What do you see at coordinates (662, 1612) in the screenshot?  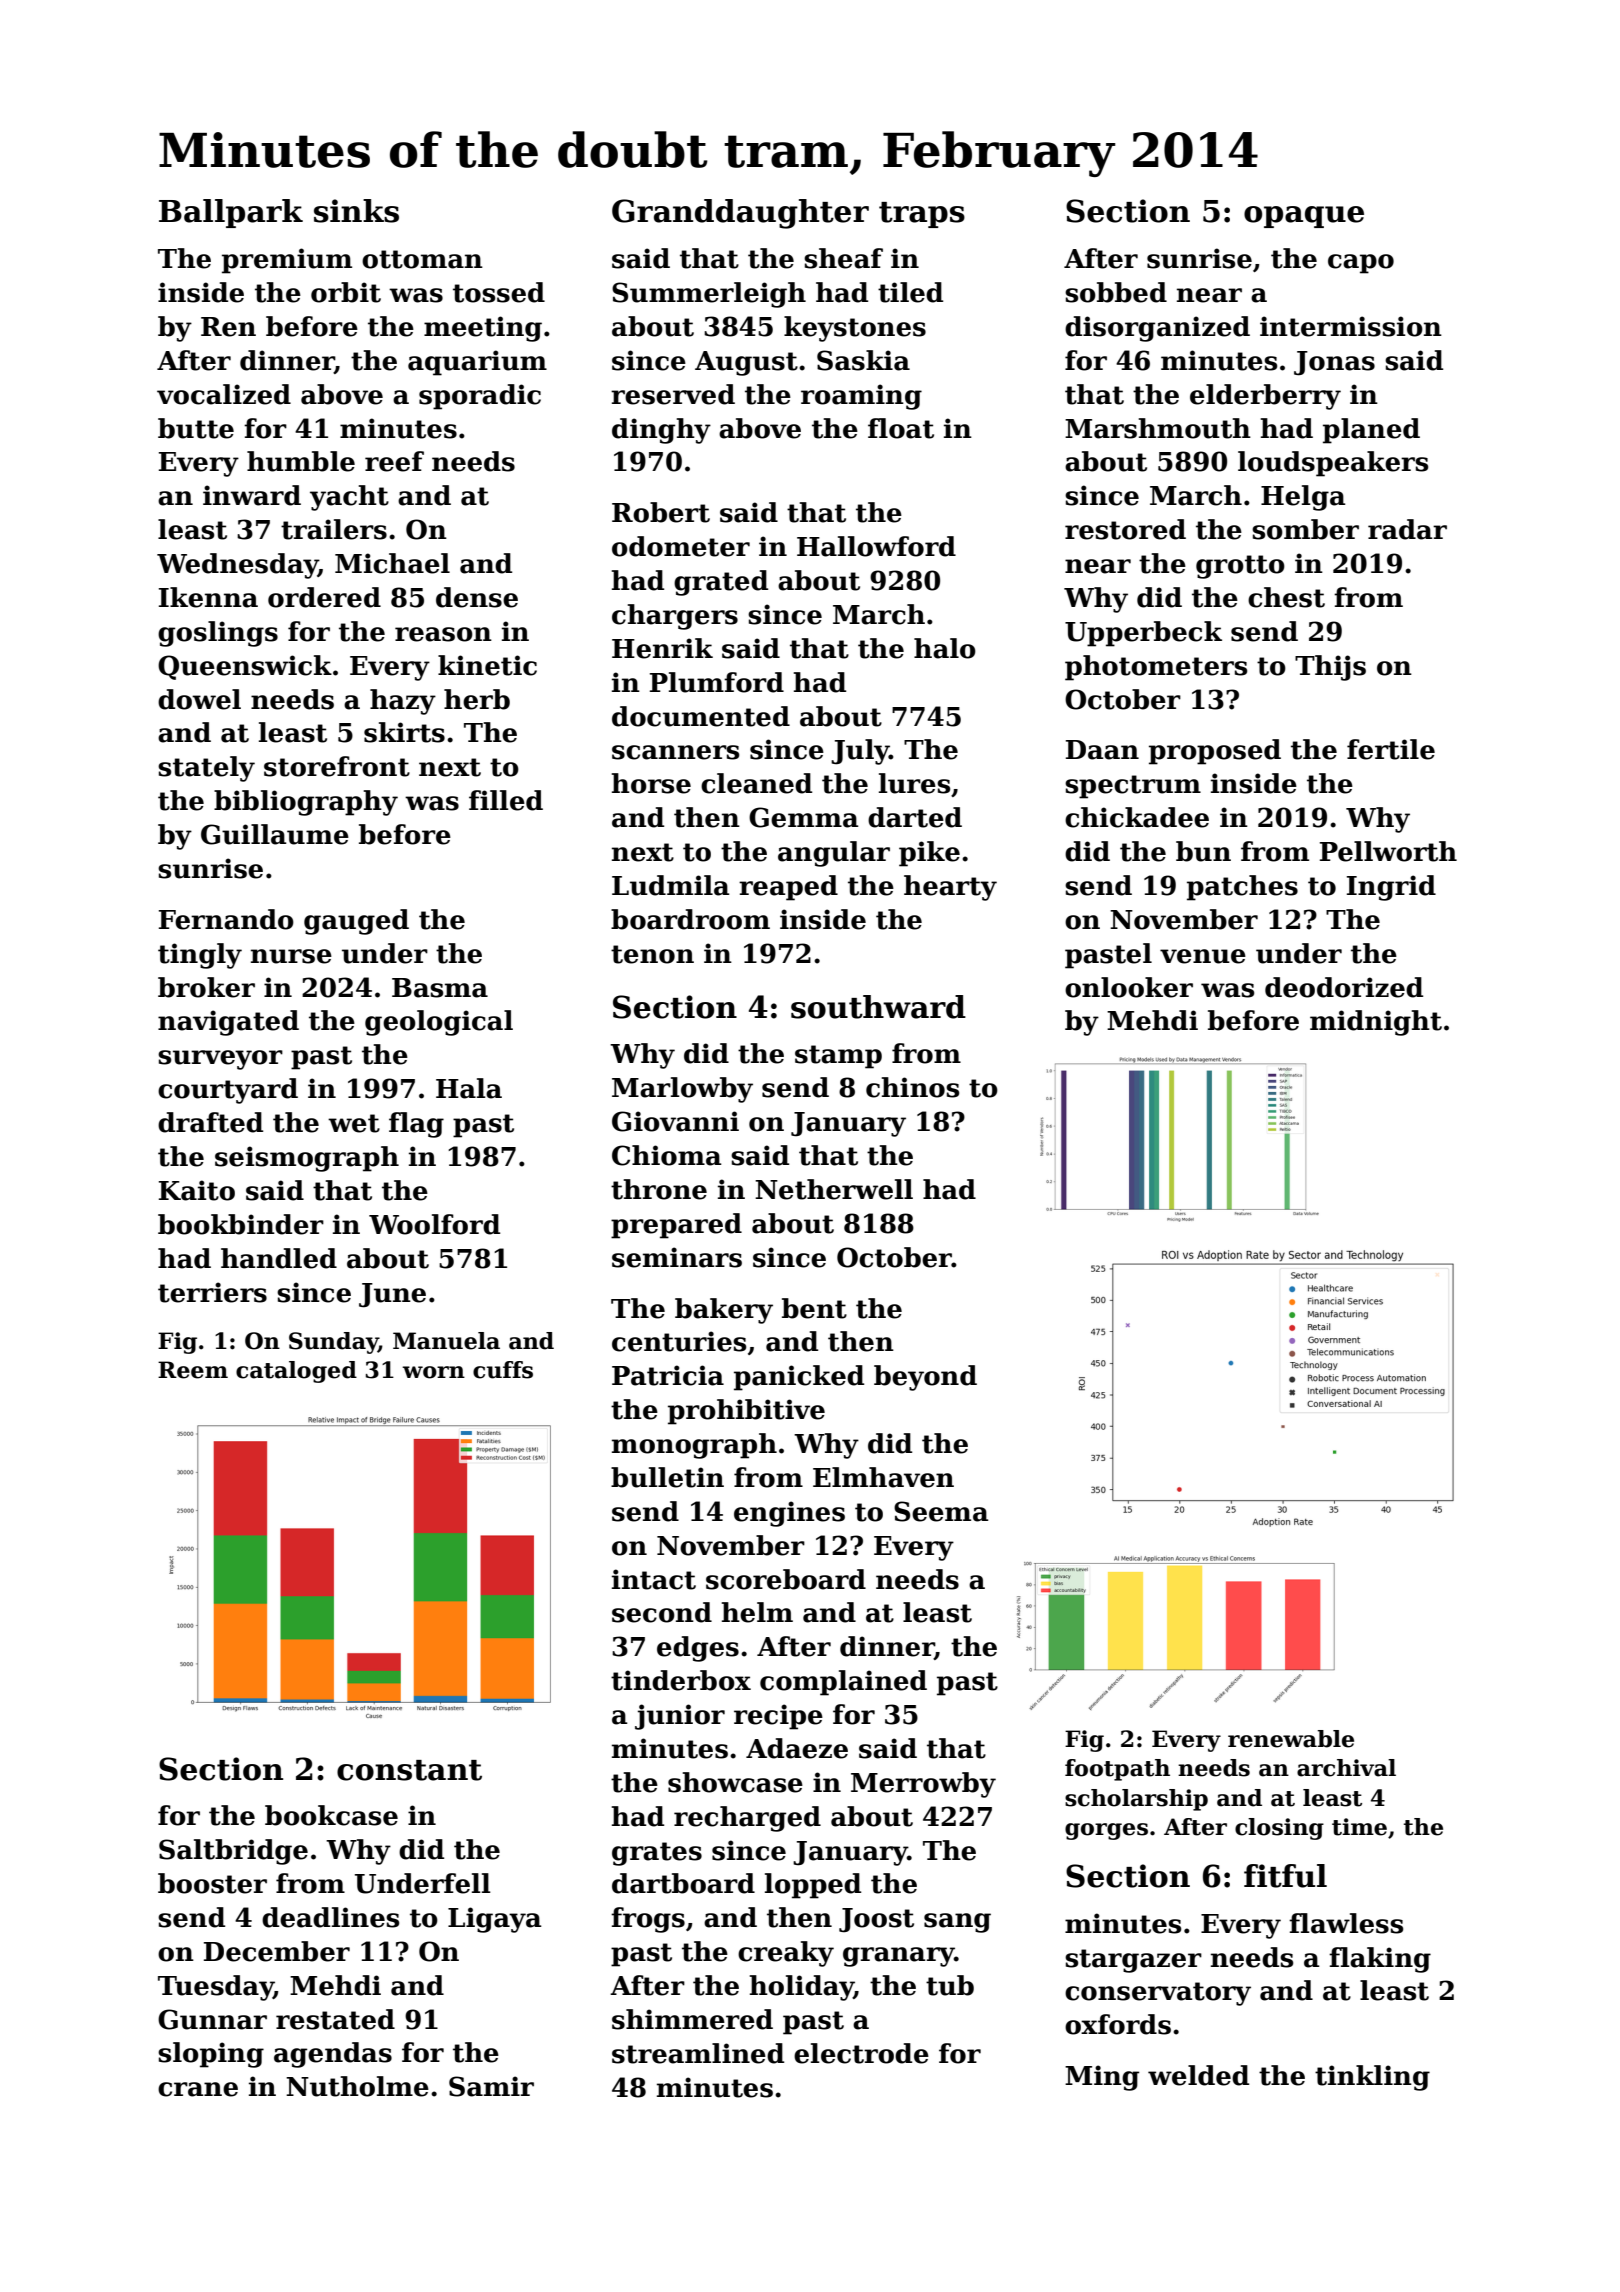 I see `second` at bounding box center [662, 1612].
